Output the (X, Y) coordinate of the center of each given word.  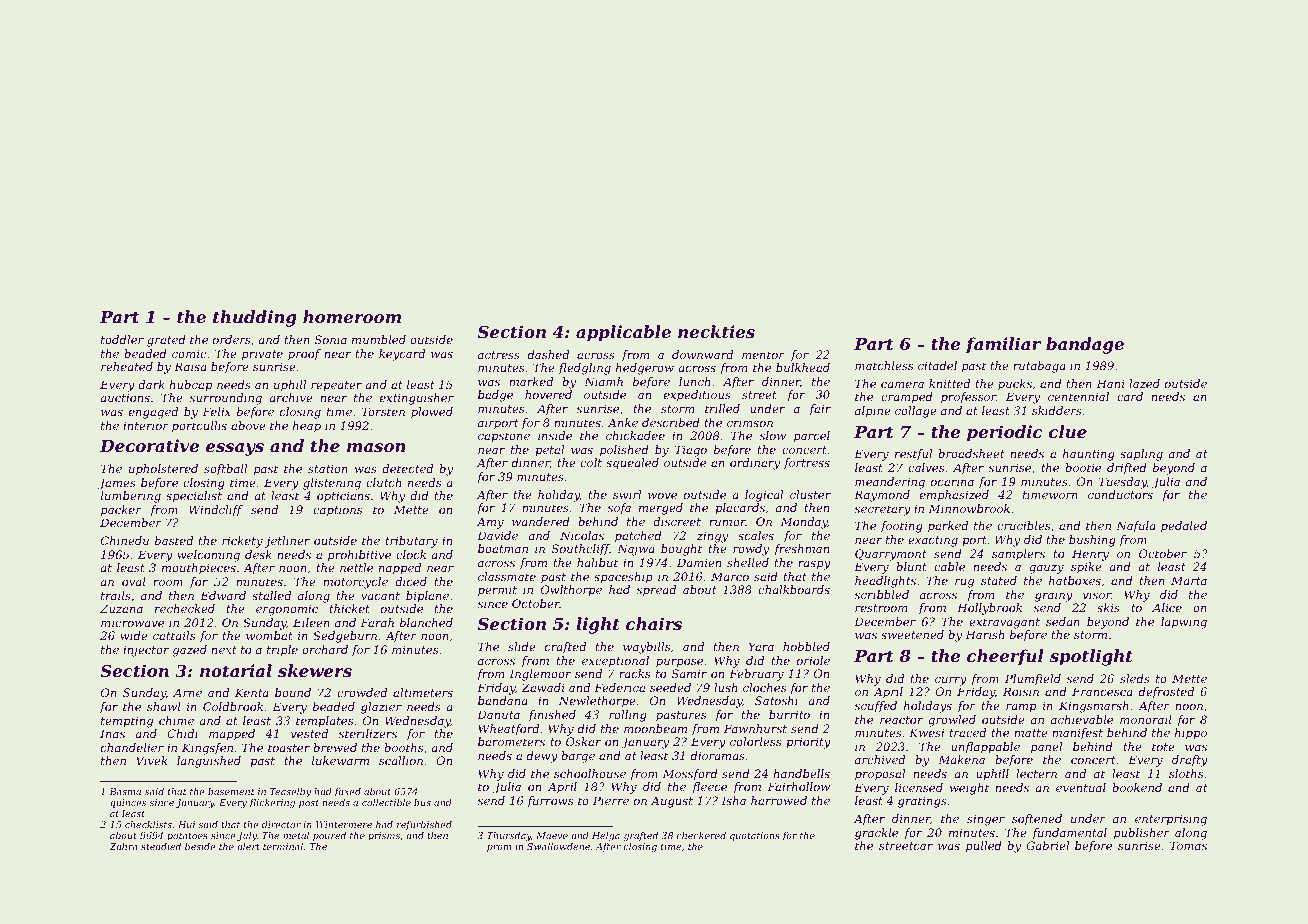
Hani (1110, 383)
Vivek (151, 760)
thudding (255, 318)
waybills (646, 648)
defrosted (1166, 693)
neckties (716, 331)
